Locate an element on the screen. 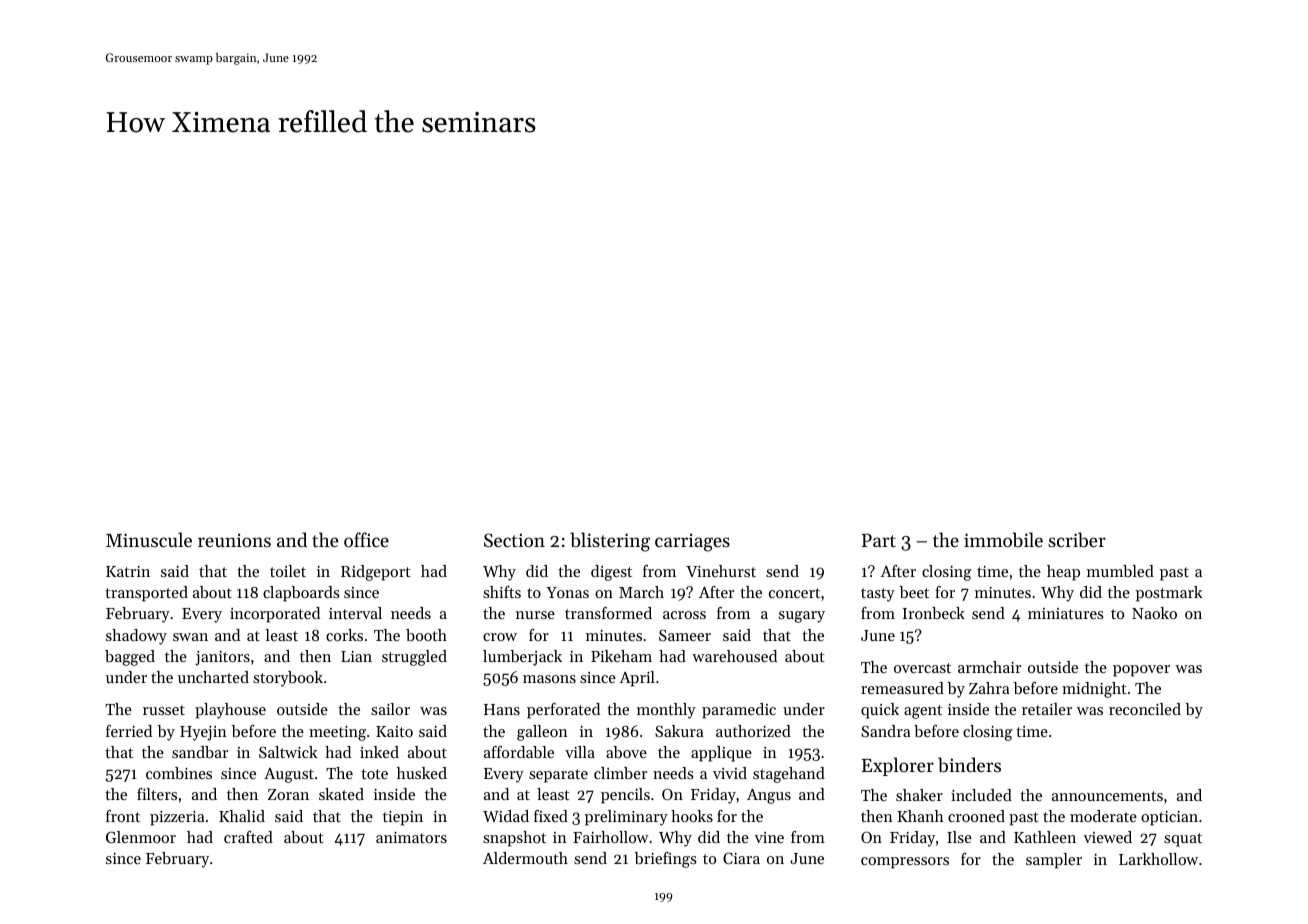 The height and width of the screenshot is (924, 1308). lumberjack is located at coordinates (522, 658).
